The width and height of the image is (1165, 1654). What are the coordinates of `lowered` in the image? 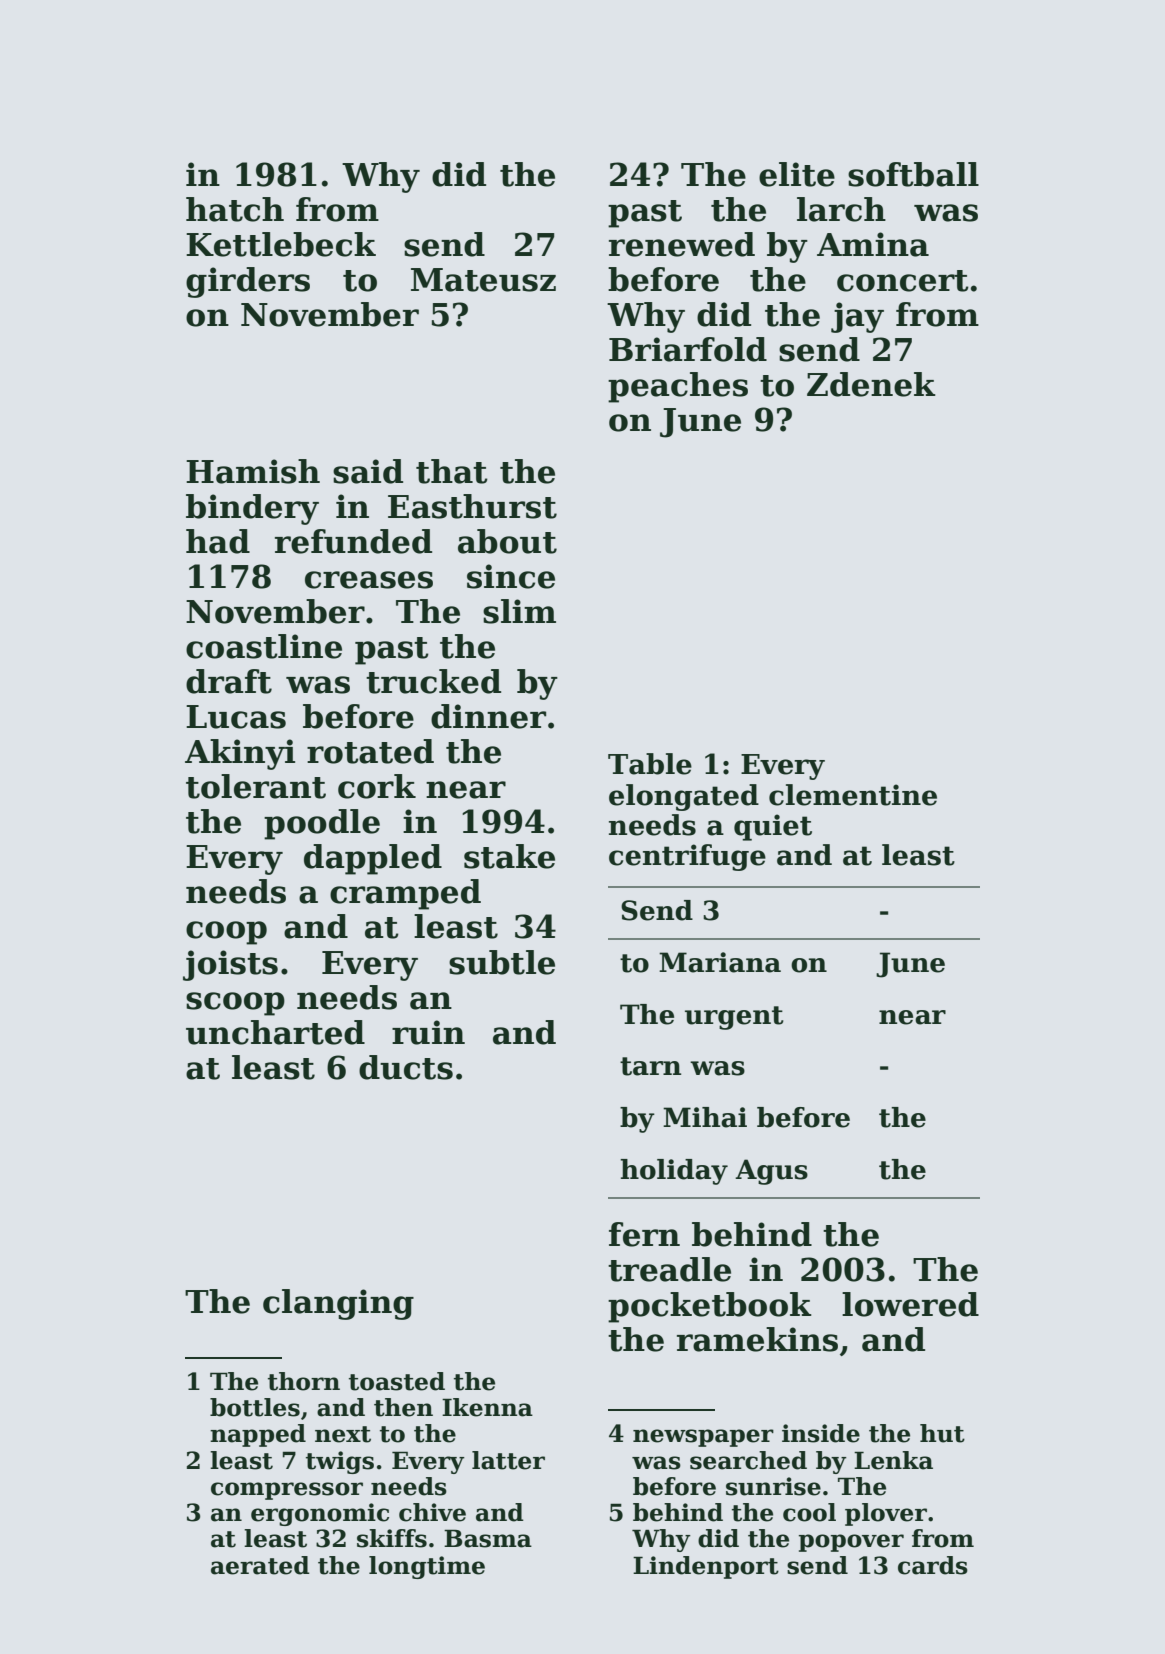 It's located at (910, 1304).
